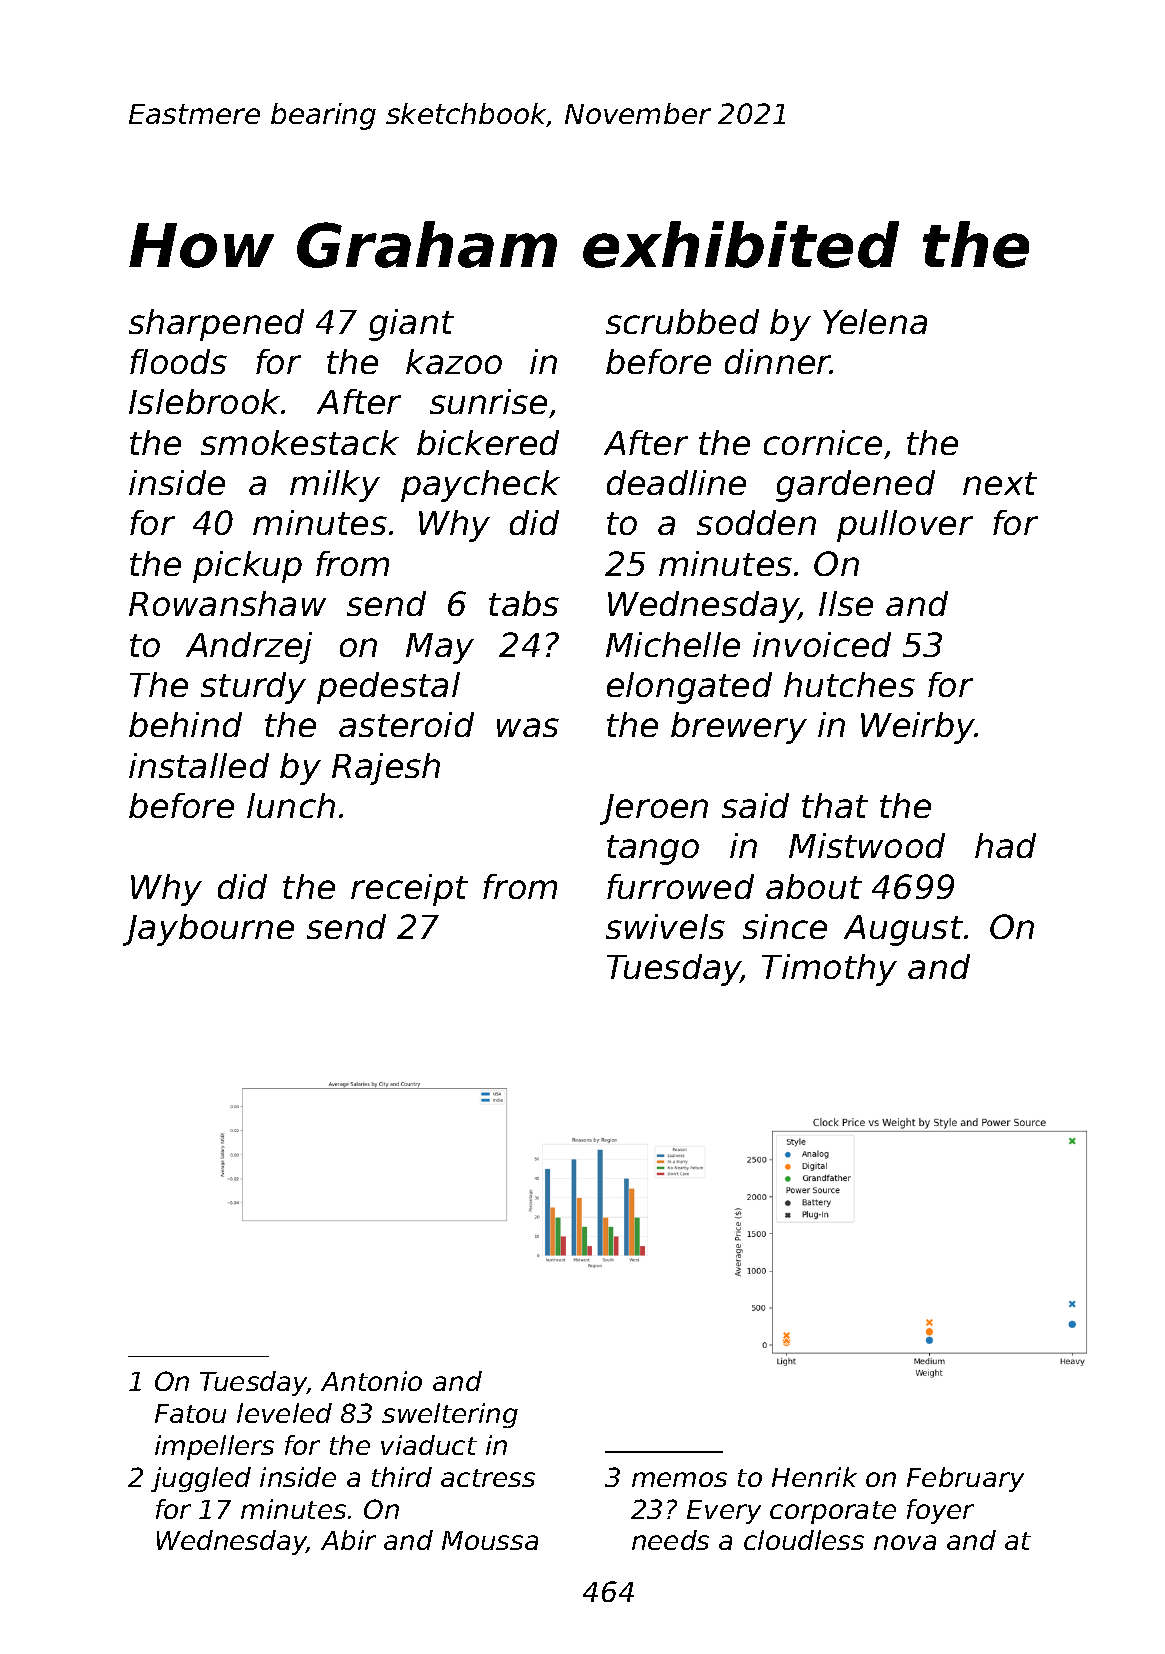 This image has height=1654, width=1165. Describe the element at coordinates (682, 321) in the image. I see `scrubbed` at that location.
